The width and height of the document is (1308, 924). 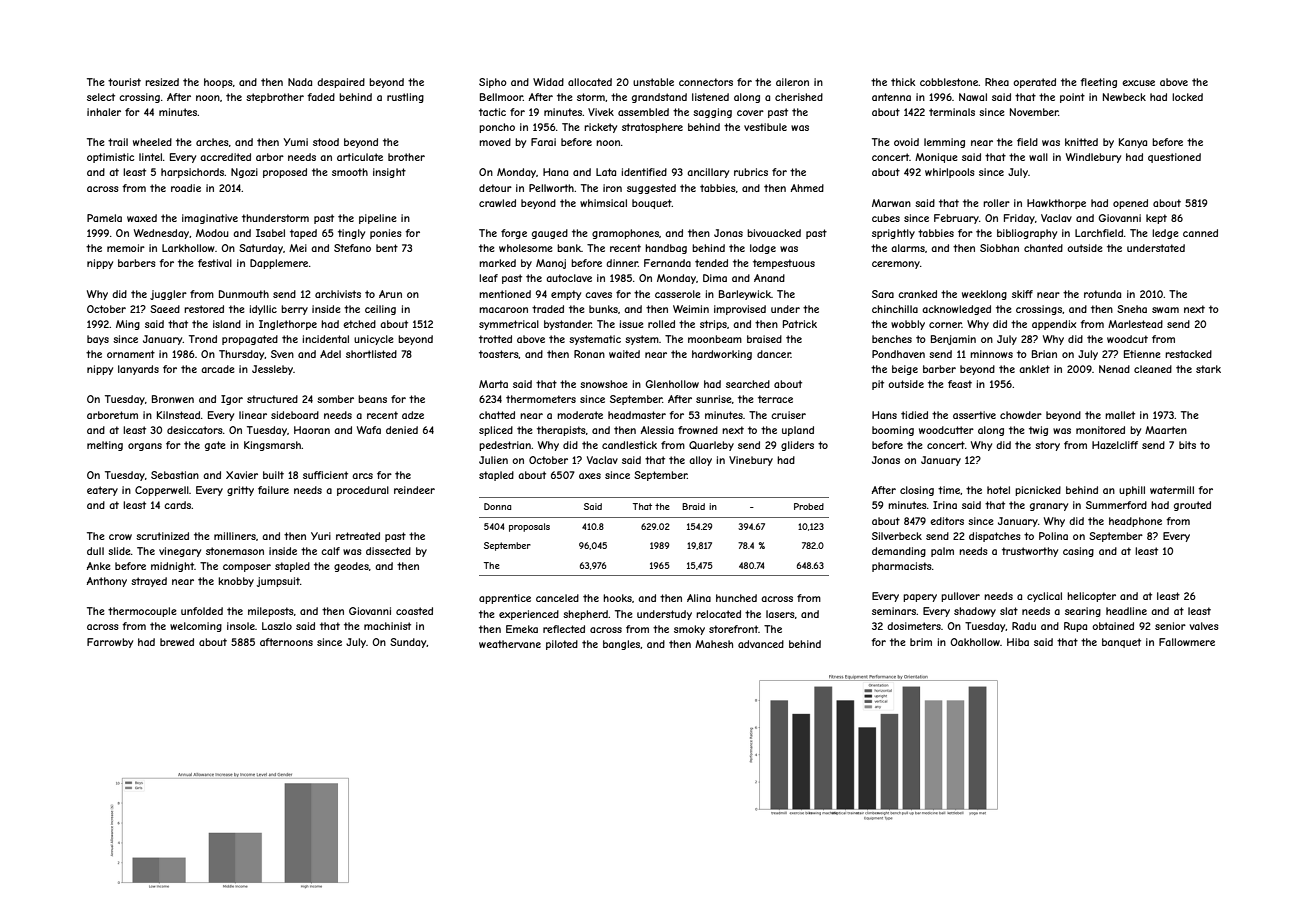 I want to click on tidied, so click(x=914, y=415).
